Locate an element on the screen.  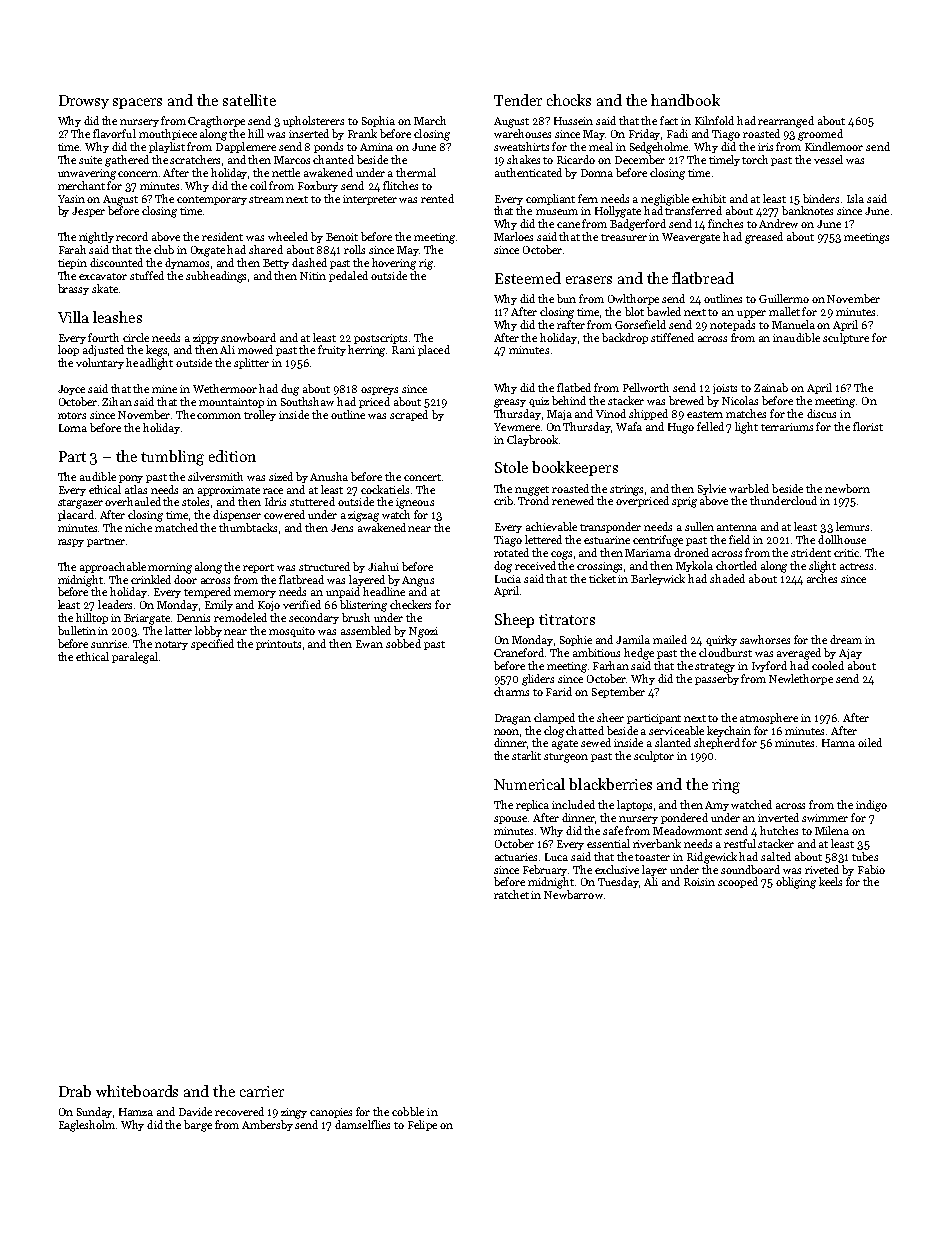
behind is located at coordinates (569, 400).
